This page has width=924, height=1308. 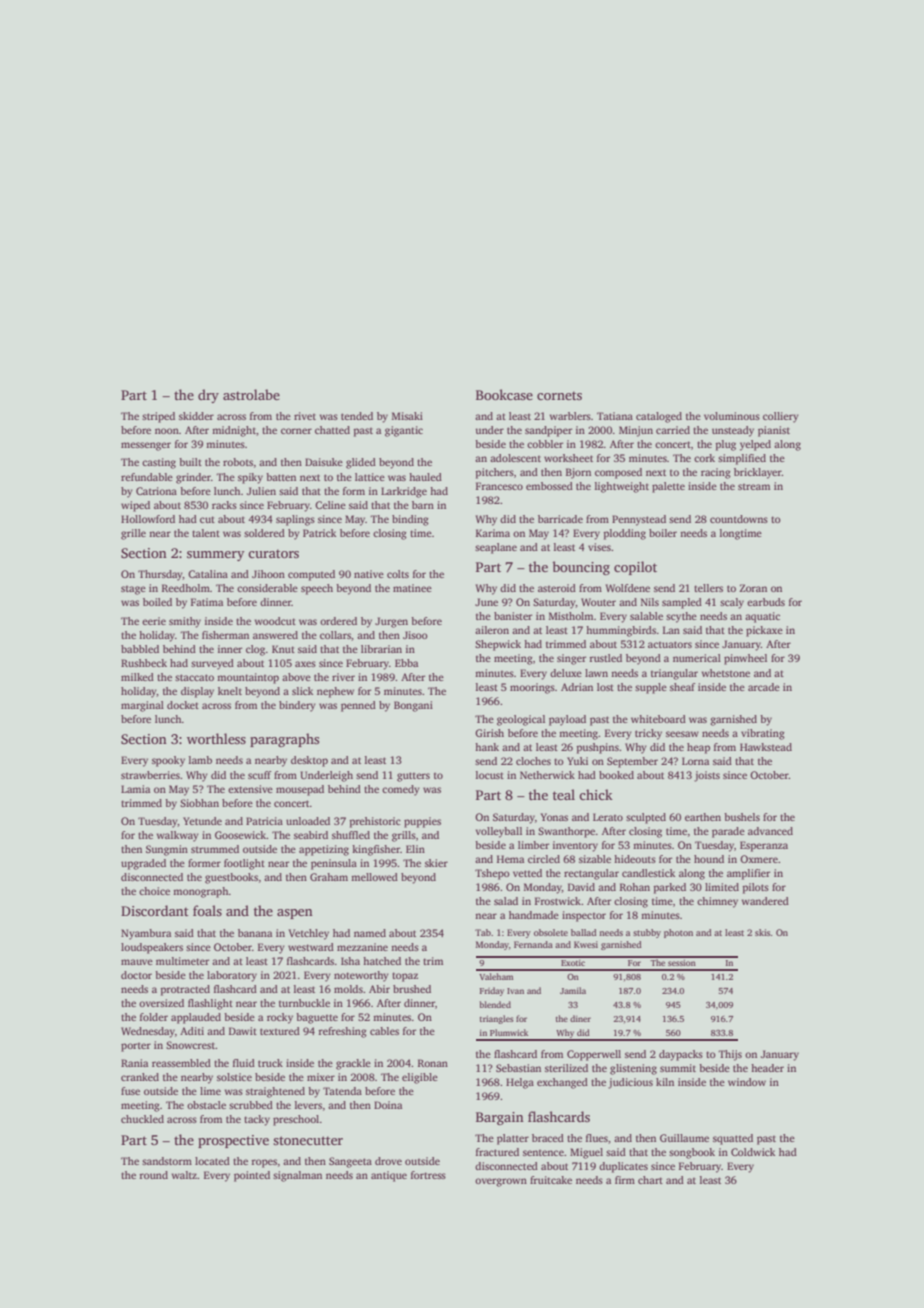 I want to click on Siobhan, so click(x=199, y=803).
